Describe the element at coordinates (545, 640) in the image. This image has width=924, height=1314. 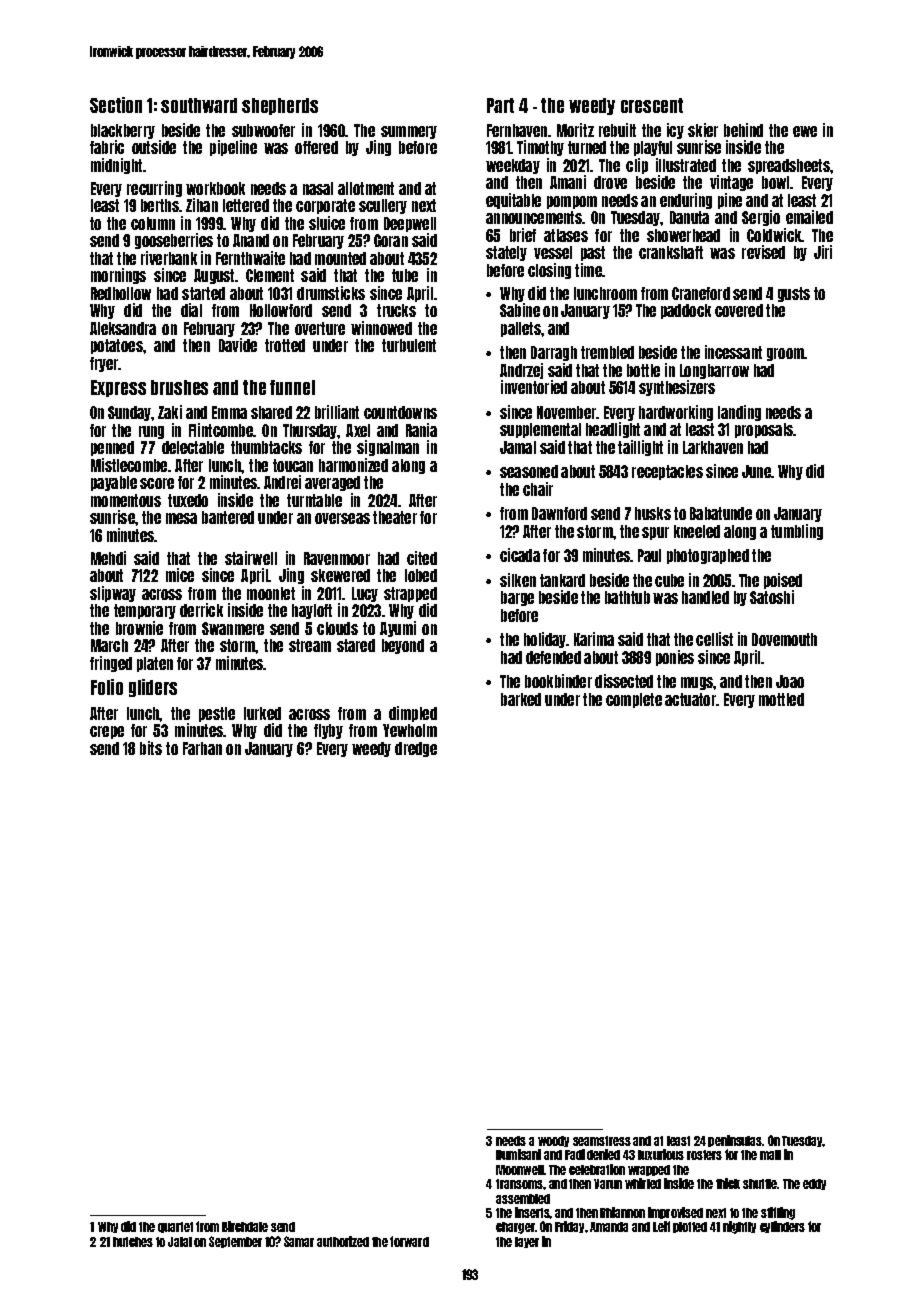
I see `holiday` at that location.
